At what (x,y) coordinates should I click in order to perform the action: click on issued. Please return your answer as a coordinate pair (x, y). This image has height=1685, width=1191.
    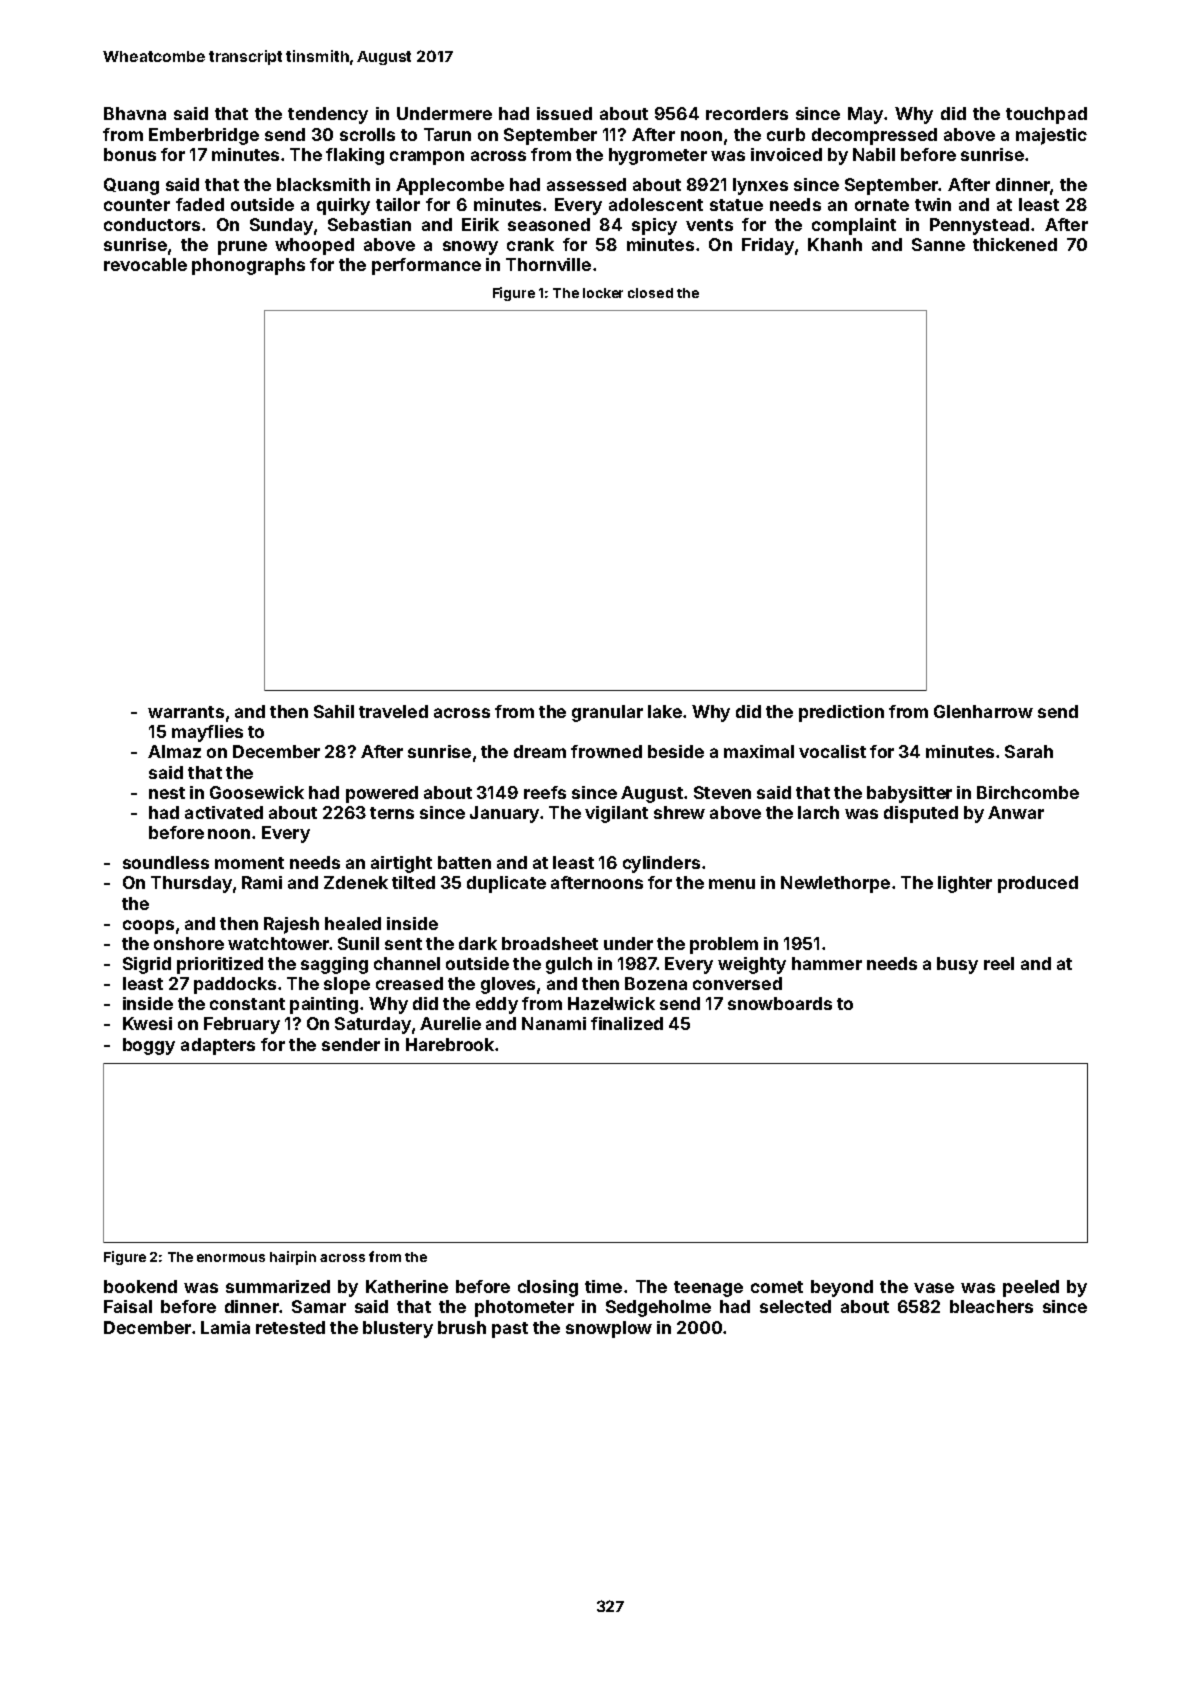
    Looking at the image, I should click on (564, 113).
